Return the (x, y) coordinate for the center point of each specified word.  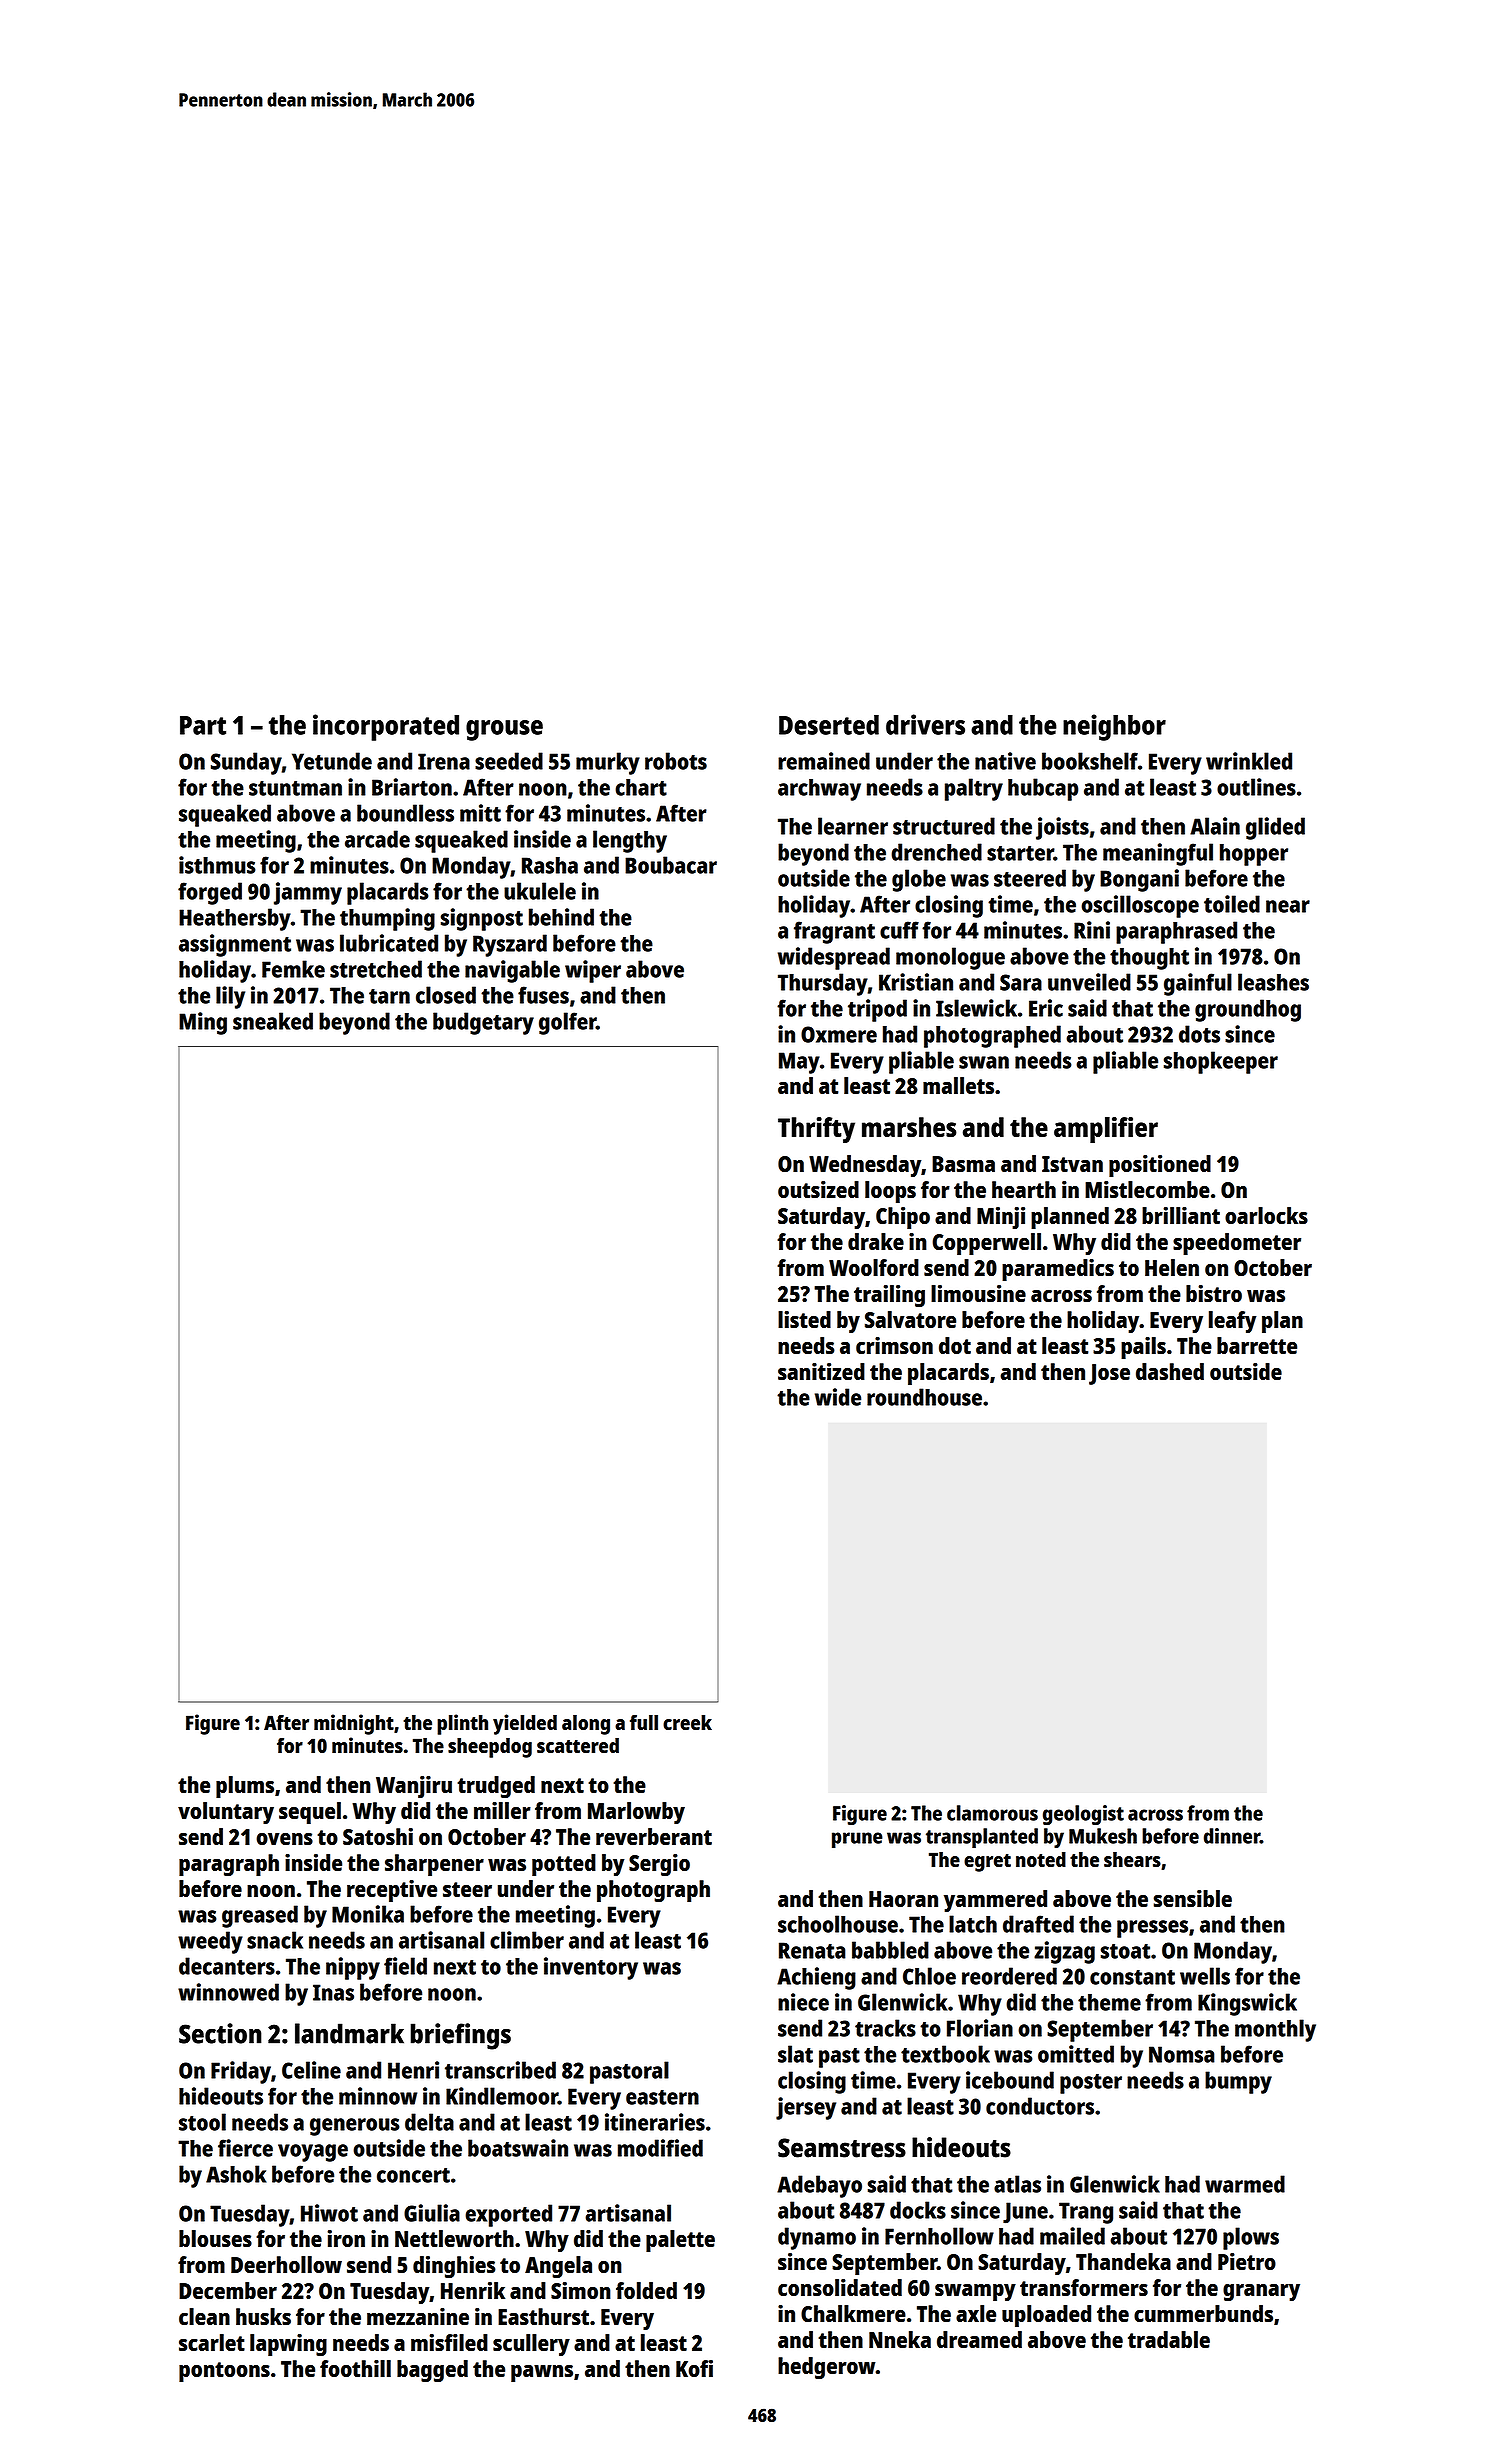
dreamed (979, 2339)
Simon (581, 2290)
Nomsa (1182, 2054)
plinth (462, 1724)
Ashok (236, 2174)
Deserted (829, 725)
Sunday (246, 763)
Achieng (816, 1978)
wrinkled (1249, 761)
